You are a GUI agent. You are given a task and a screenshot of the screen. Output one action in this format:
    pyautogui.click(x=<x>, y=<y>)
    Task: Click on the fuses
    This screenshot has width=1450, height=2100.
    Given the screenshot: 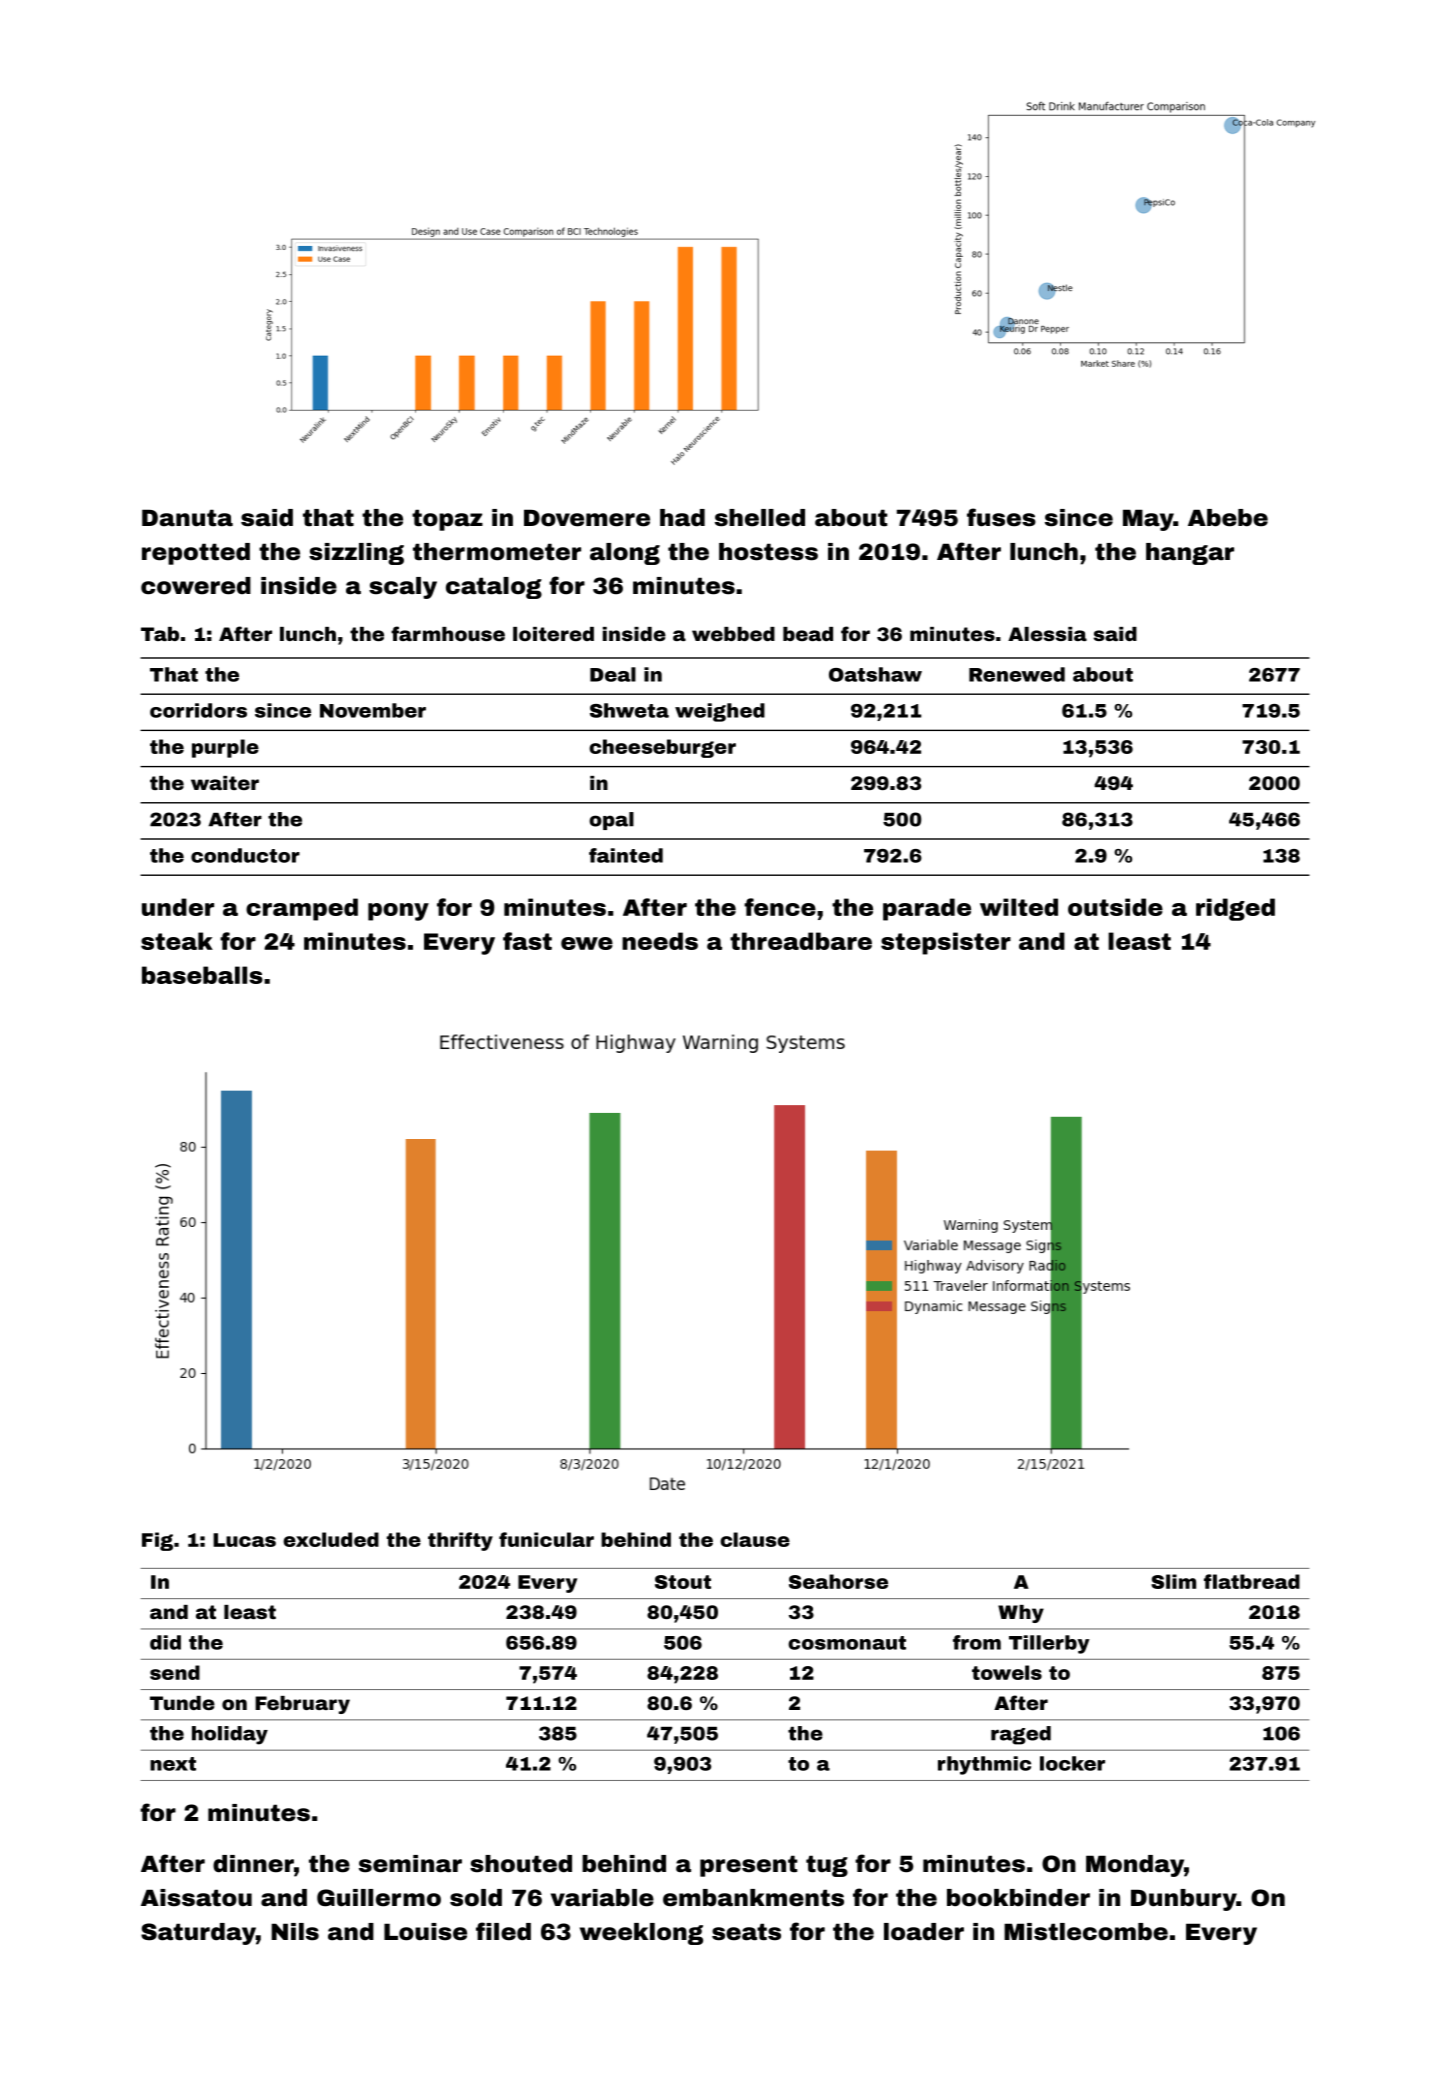 What is the action you would take?
    pyautogui.click(x=1001, y=517)
